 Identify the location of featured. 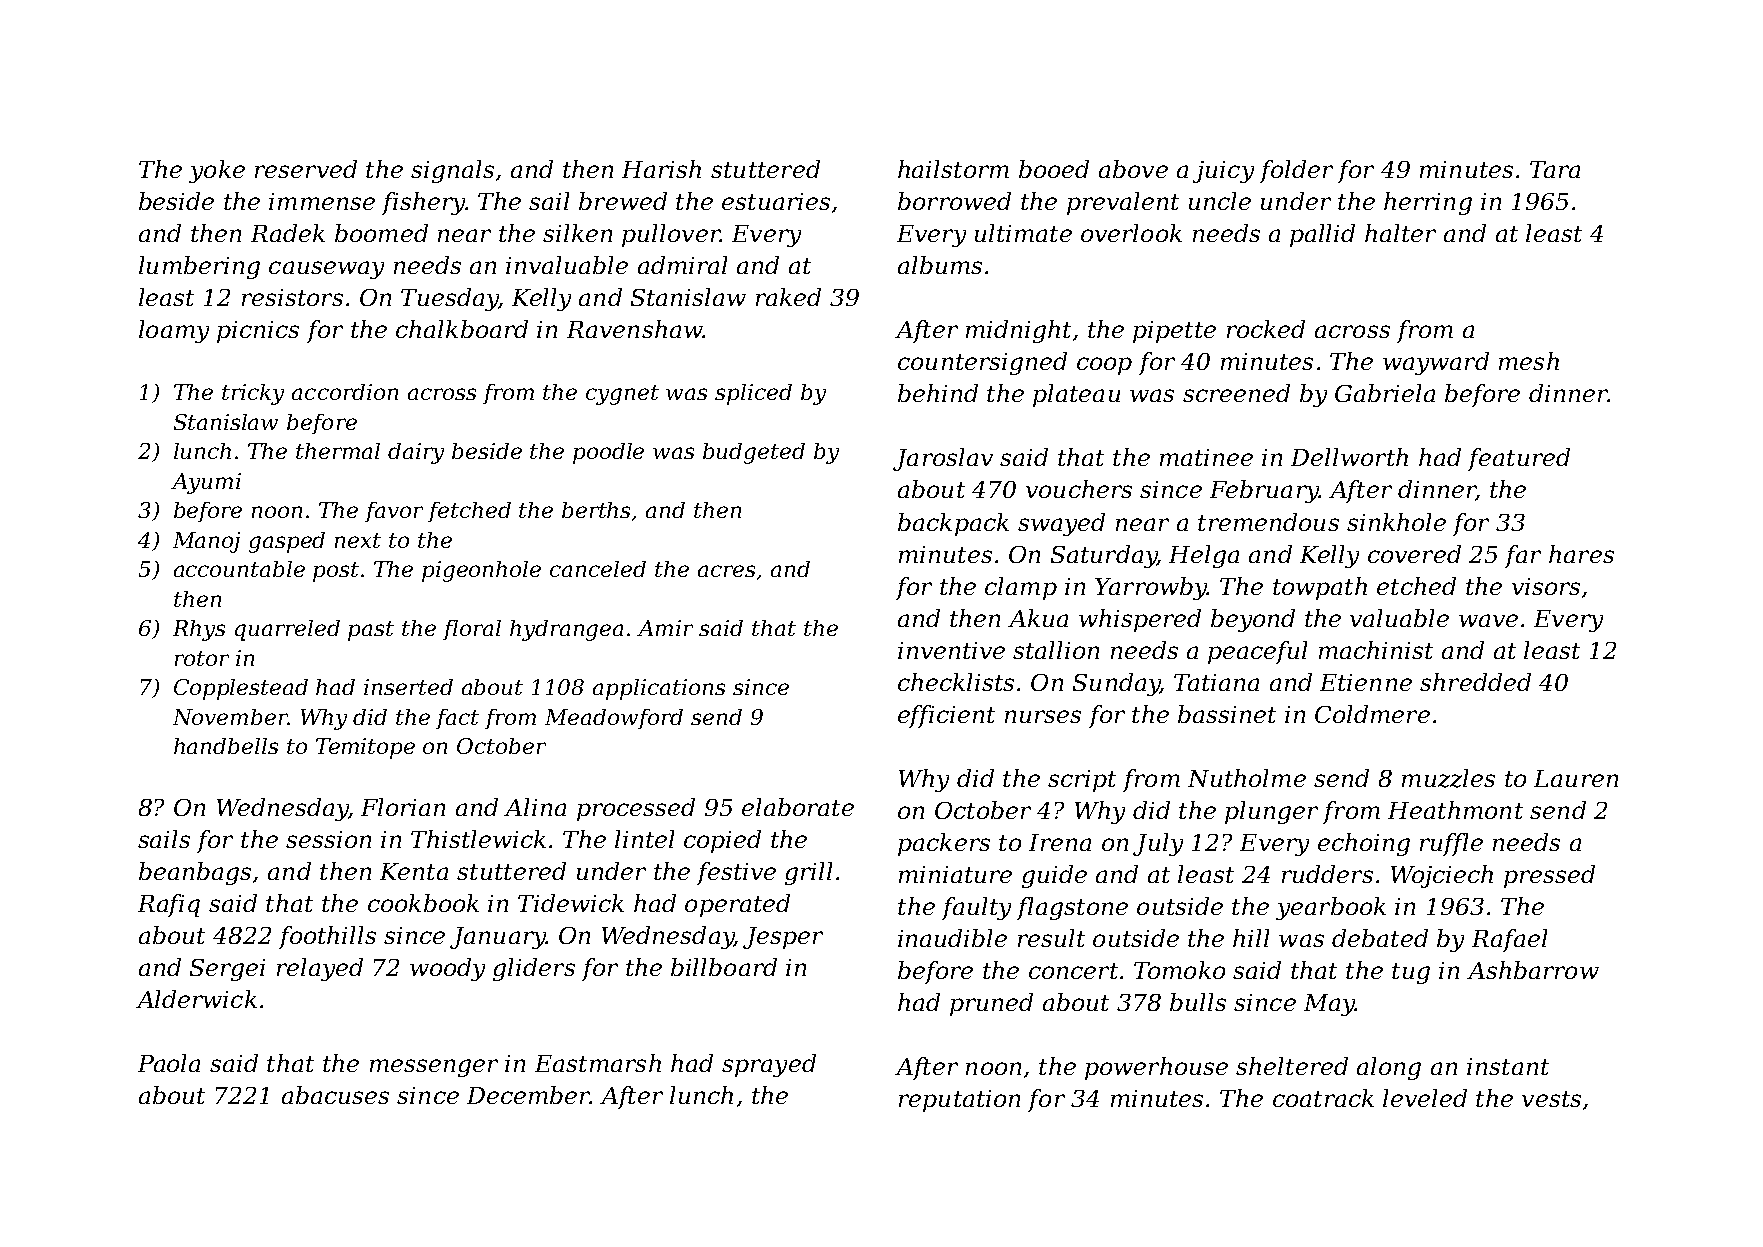
(1519, 459).
